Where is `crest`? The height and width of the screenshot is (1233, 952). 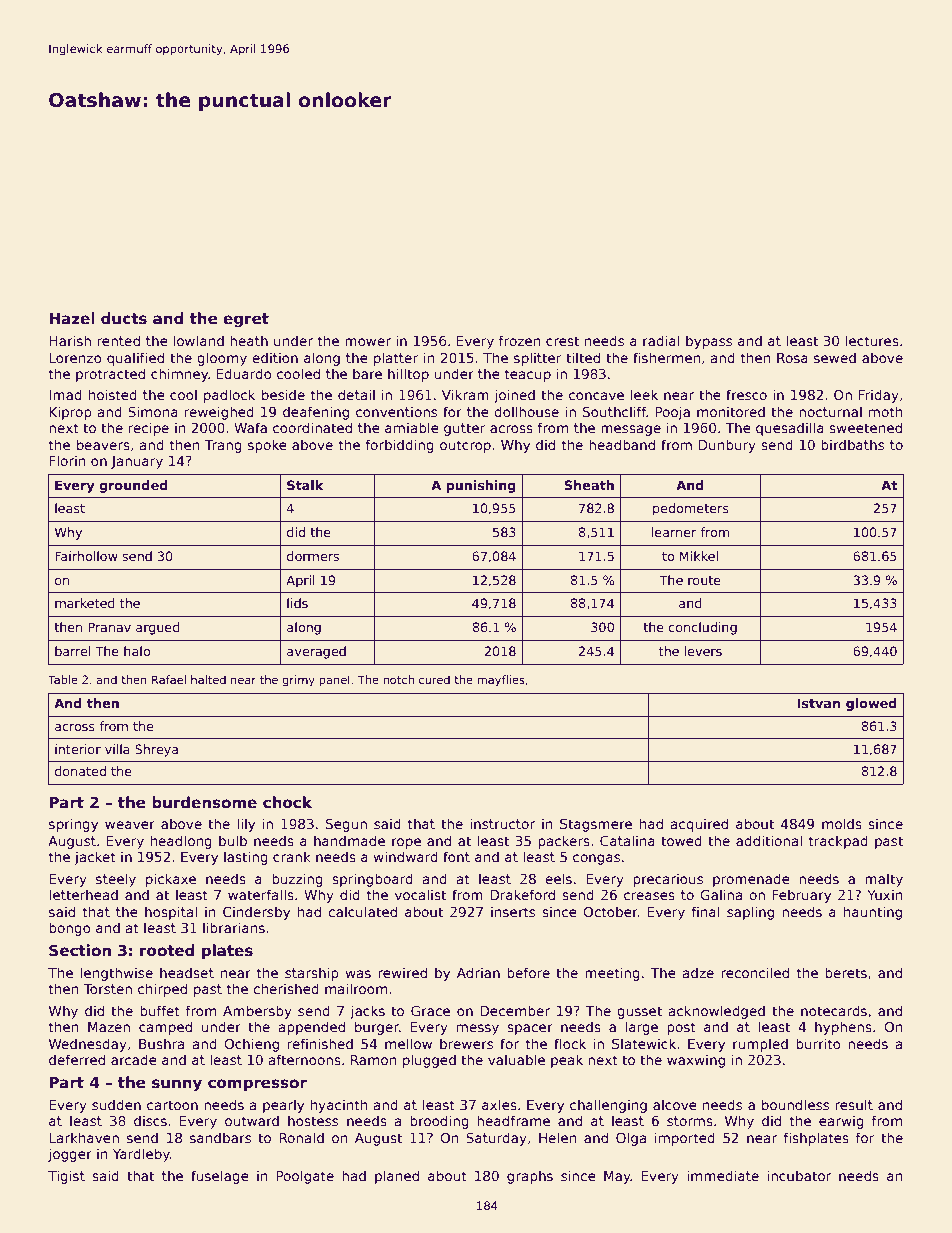 crest is located at coordinates (562, 341).
